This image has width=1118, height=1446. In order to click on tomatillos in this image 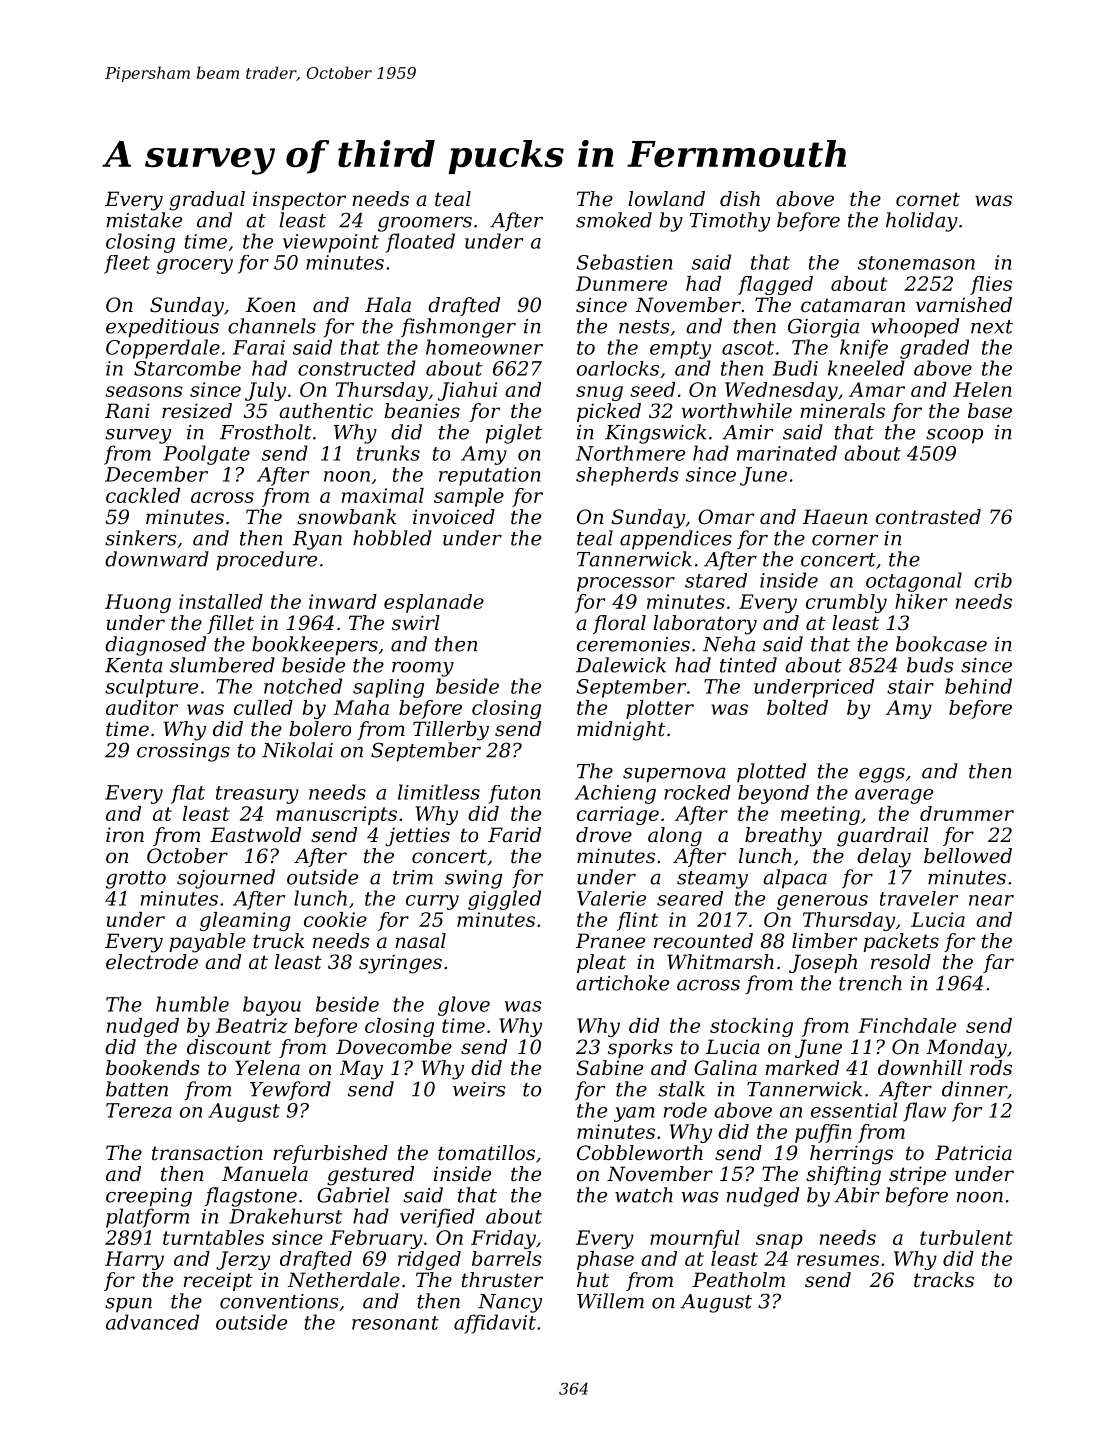, I will do `click(486, 1153)`.
